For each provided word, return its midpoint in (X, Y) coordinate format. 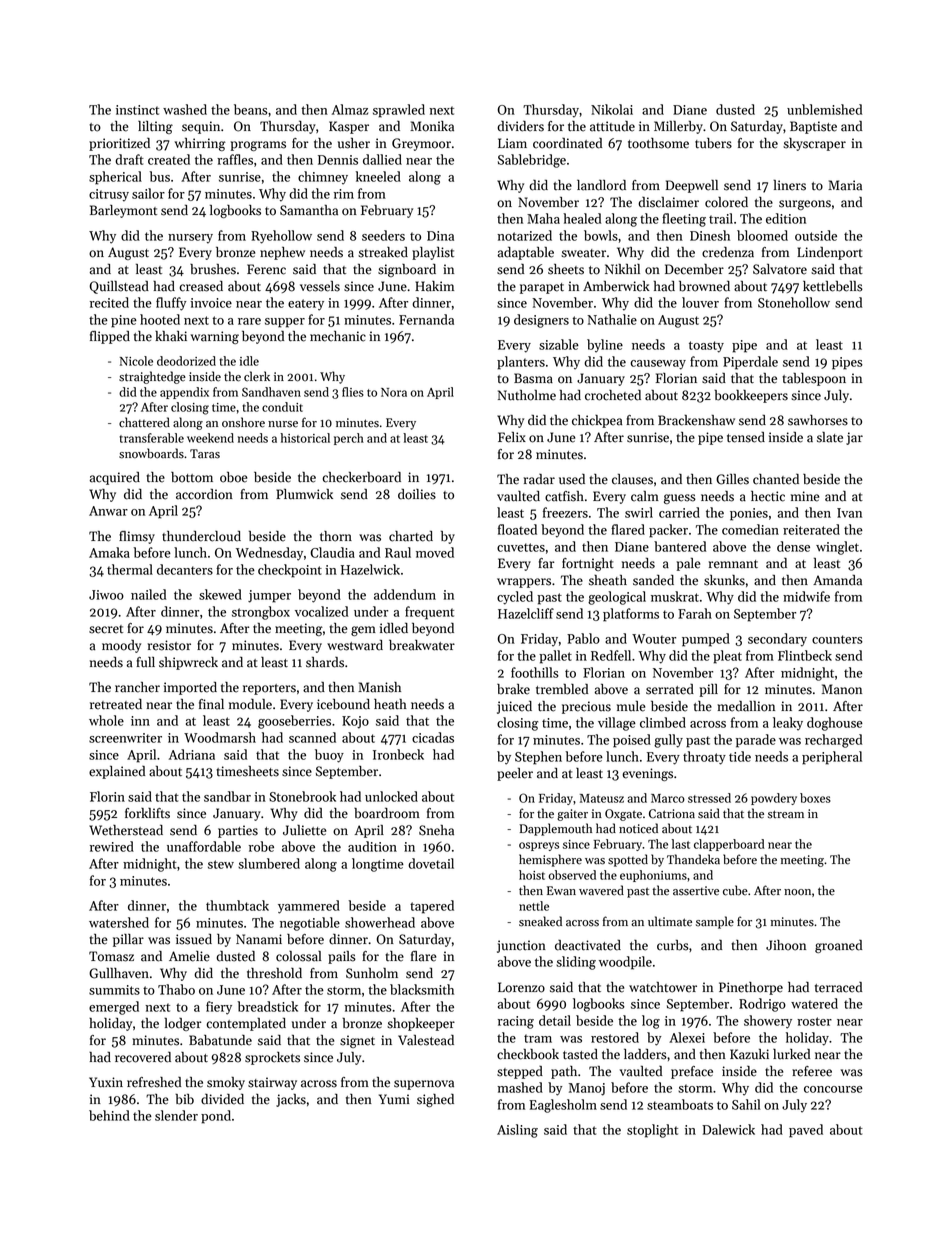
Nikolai (612, 109)
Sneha (436, 830)
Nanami (259, 939)
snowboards (151, 453)
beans (251, 109)
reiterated (811, 529)
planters (521, 363)
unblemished (824, 109)
